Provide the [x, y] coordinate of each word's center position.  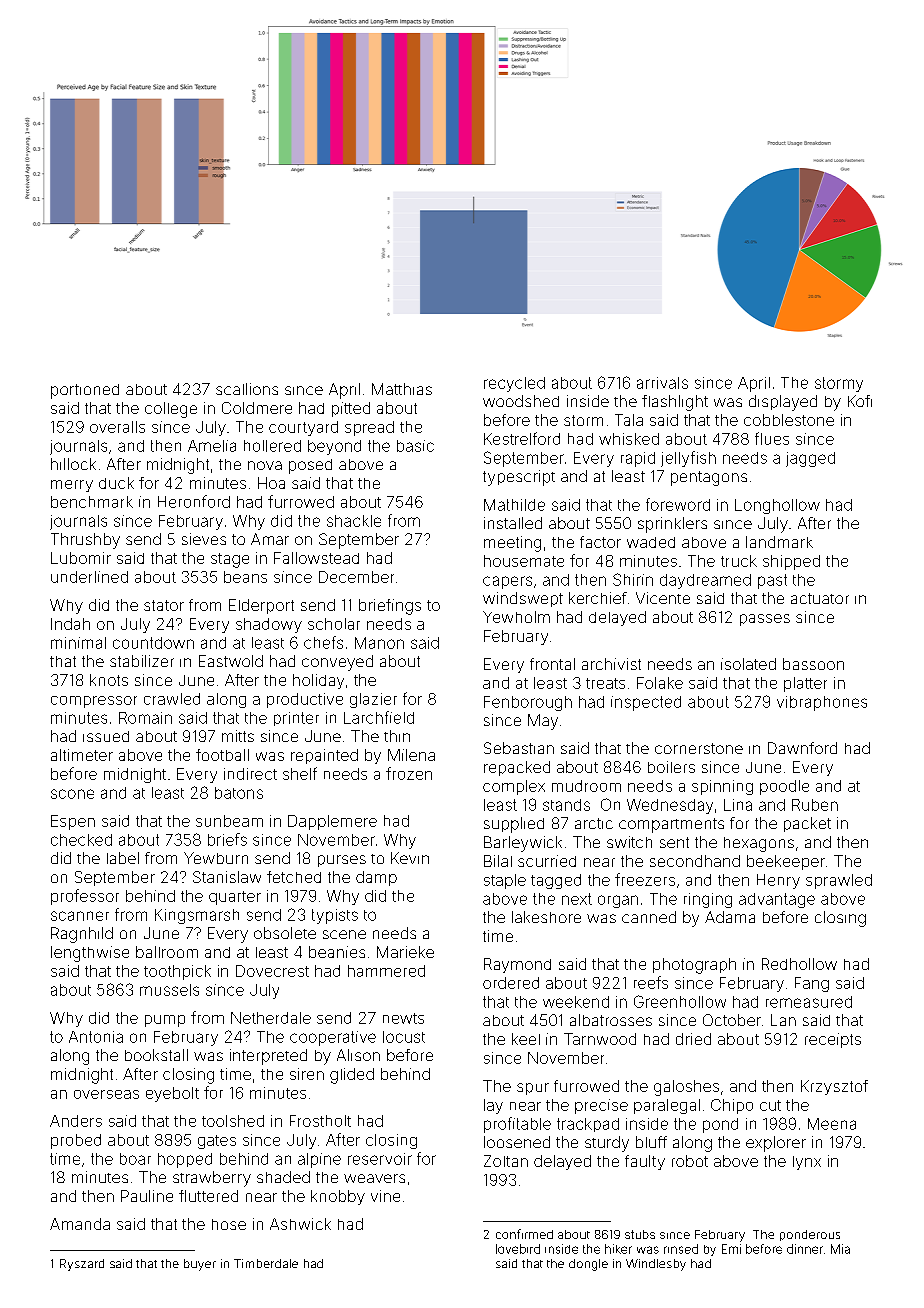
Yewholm [516, 617]
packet [807, 824]
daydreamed [705, 581]
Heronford [194, 501]
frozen [409, 773]
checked [81, 840]
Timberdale [266, 1263]
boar [135, 1159]
